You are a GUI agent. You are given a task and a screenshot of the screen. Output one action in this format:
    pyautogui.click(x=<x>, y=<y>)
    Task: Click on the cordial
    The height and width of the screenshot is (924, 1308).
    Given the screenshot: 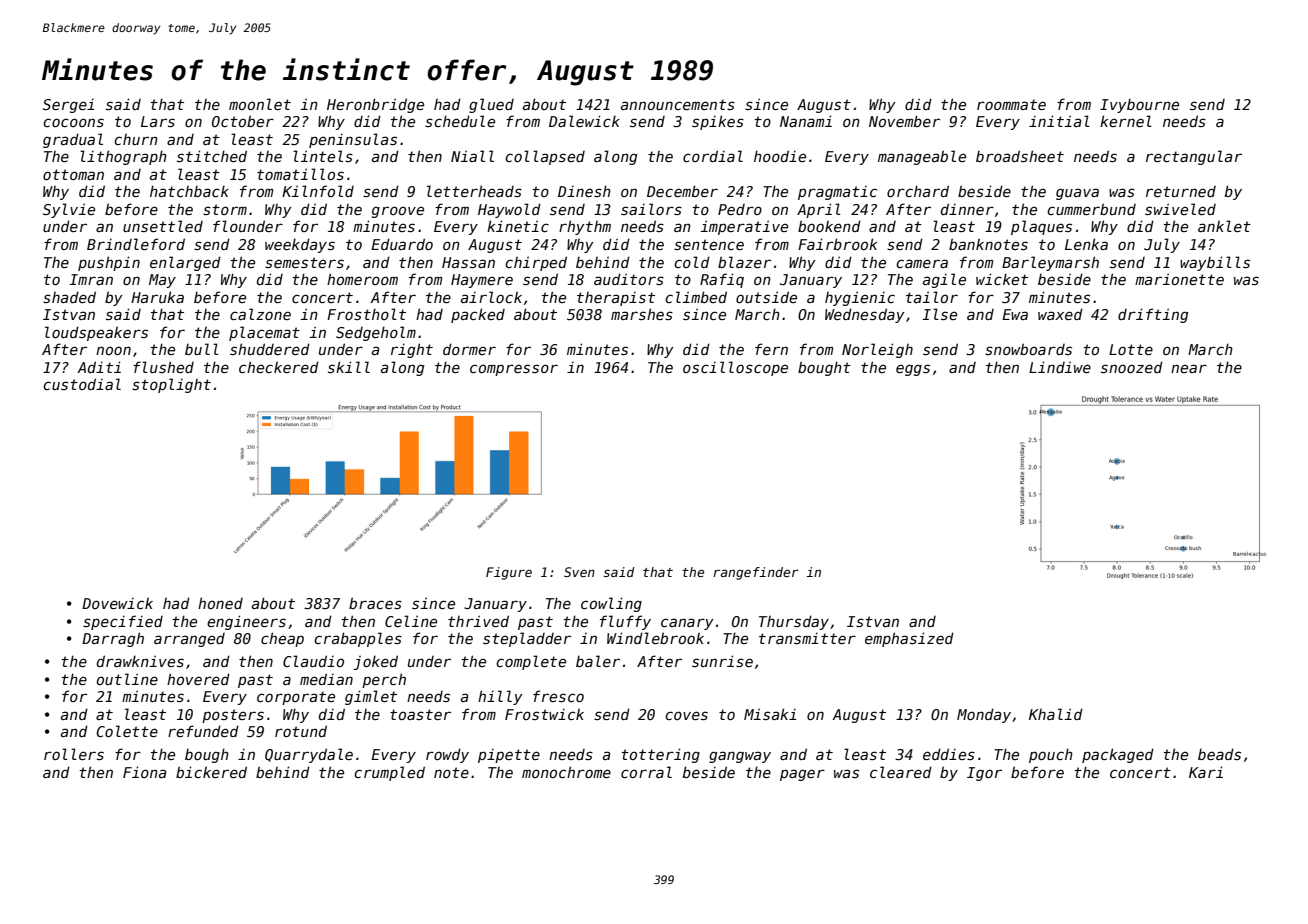 What is the action you would take?
    pyautogui.click(x=713, y=156)
